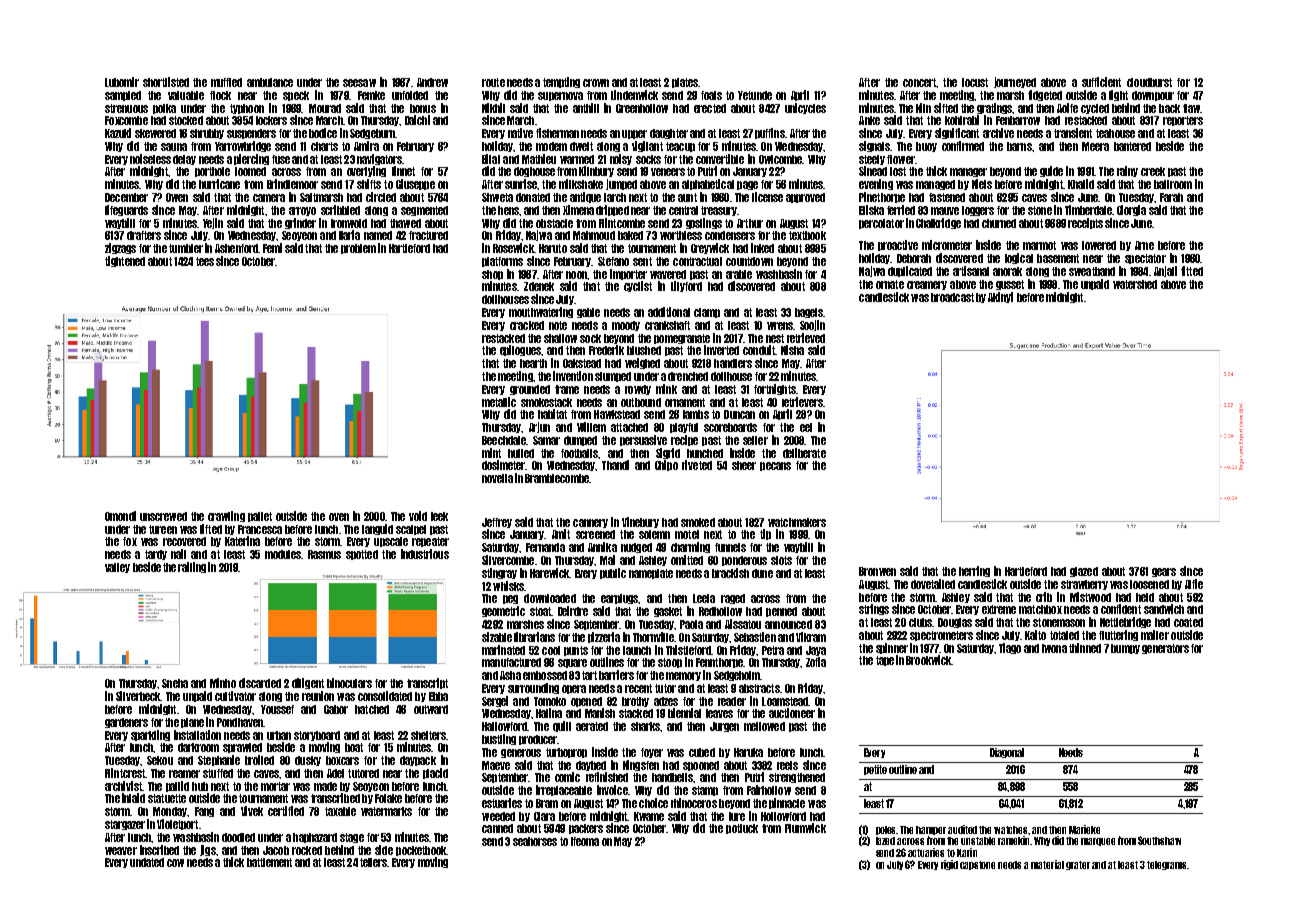 The height and width of the image is (924, 1308). I want to click on Akinyi, so click(1000, 297).
